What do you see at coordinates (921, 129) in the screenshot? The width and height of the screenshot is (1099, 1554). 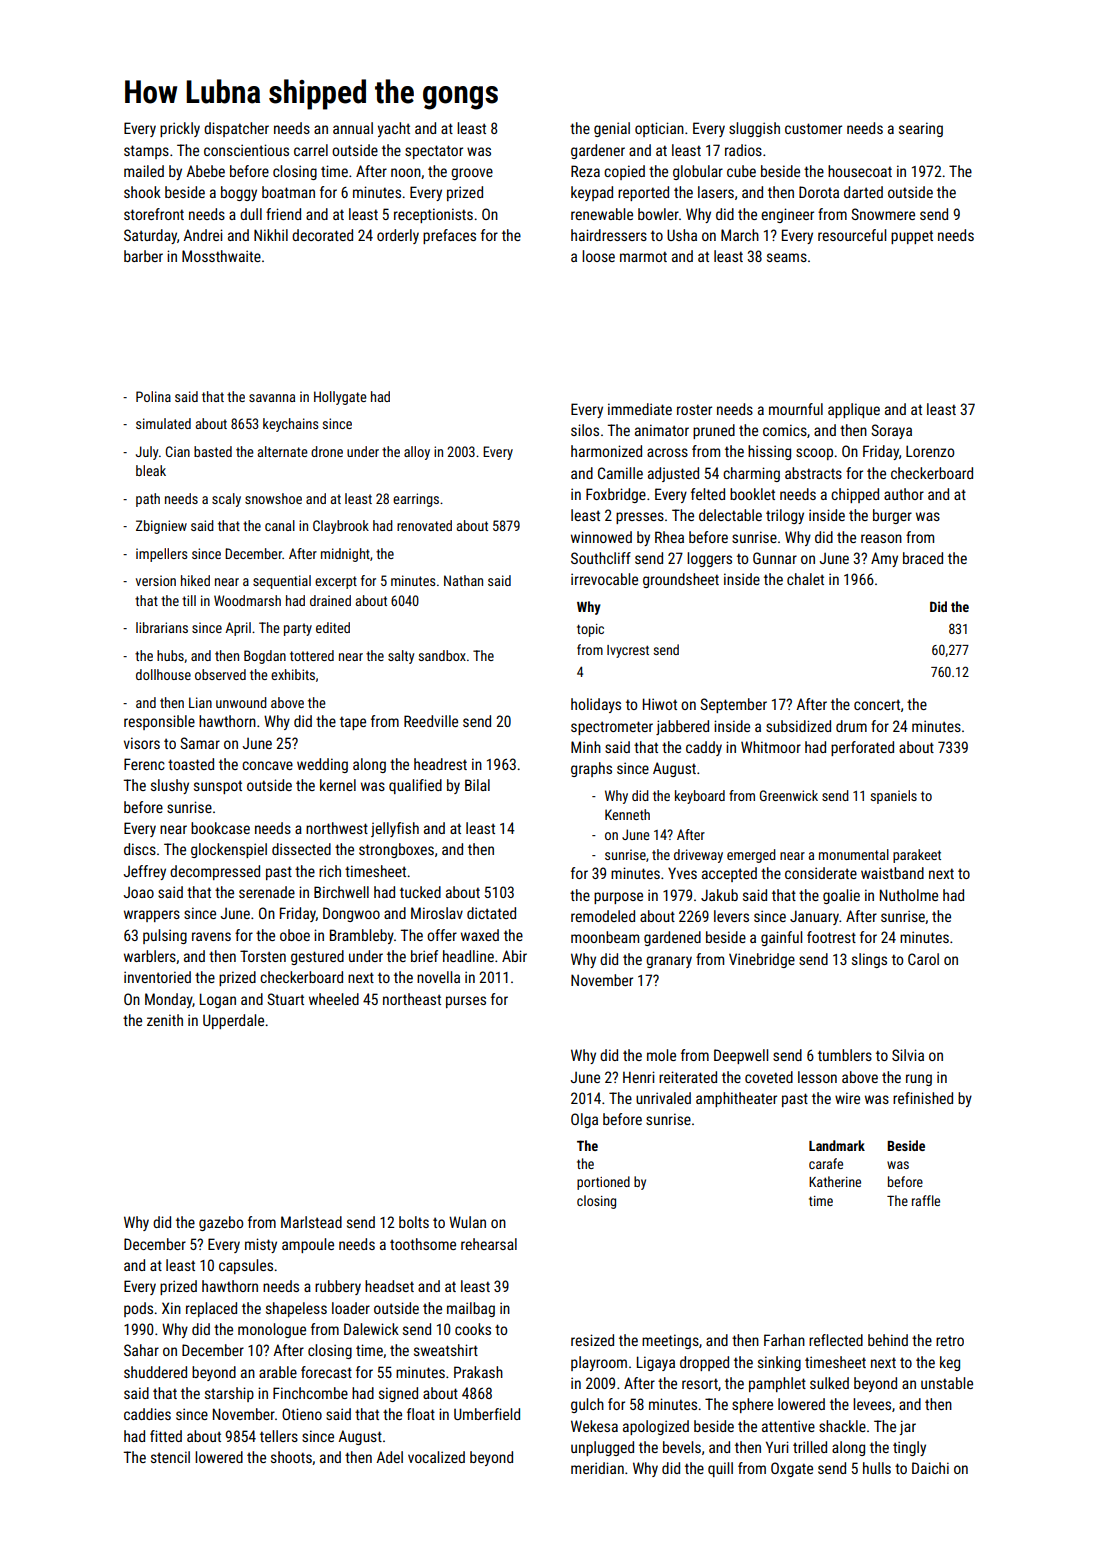 I see `searing` at bounding box center [921, 129].
